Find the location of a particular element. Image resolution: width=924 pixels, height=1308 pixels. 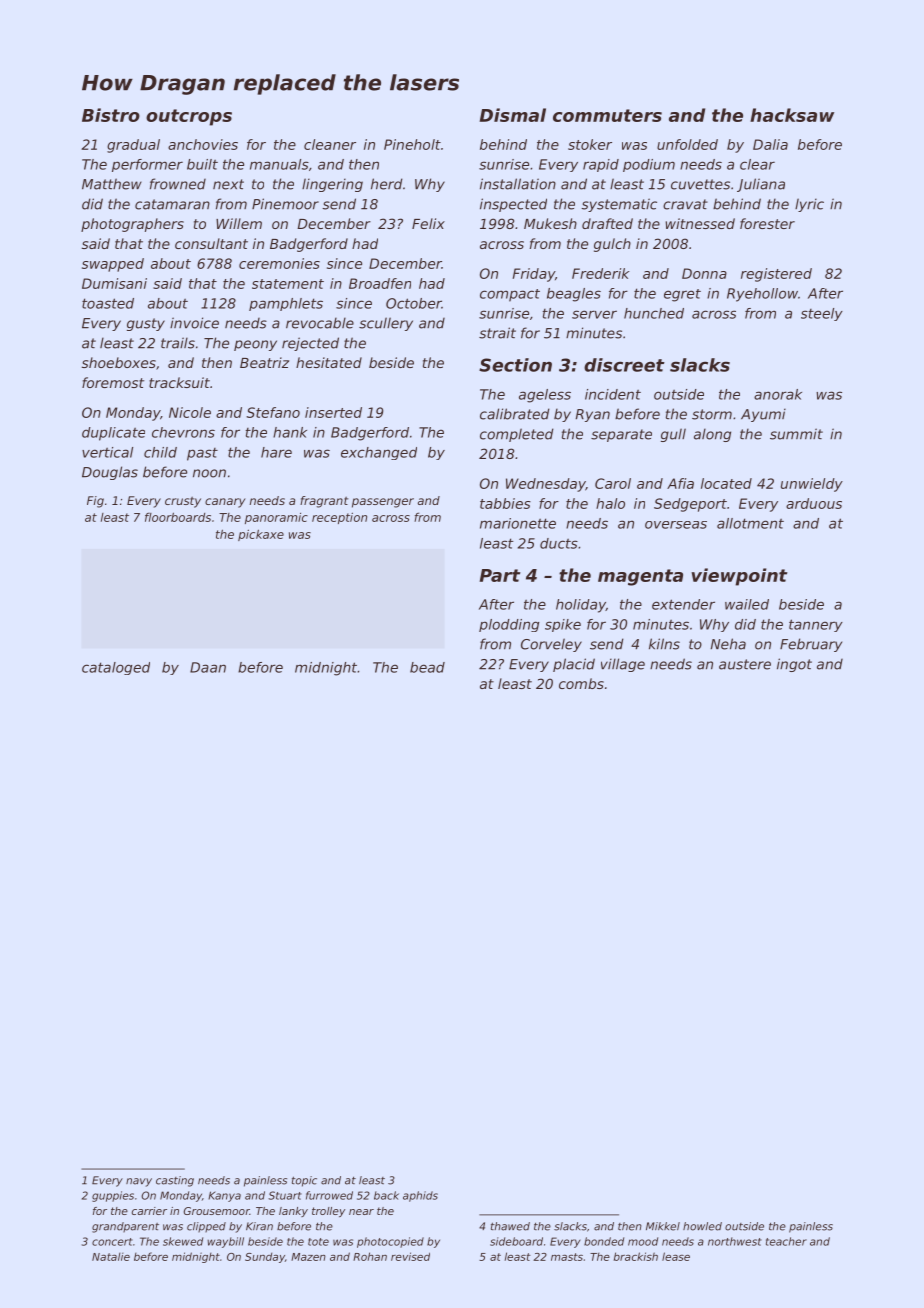

floorboards is located at coordinates (178, 517).
